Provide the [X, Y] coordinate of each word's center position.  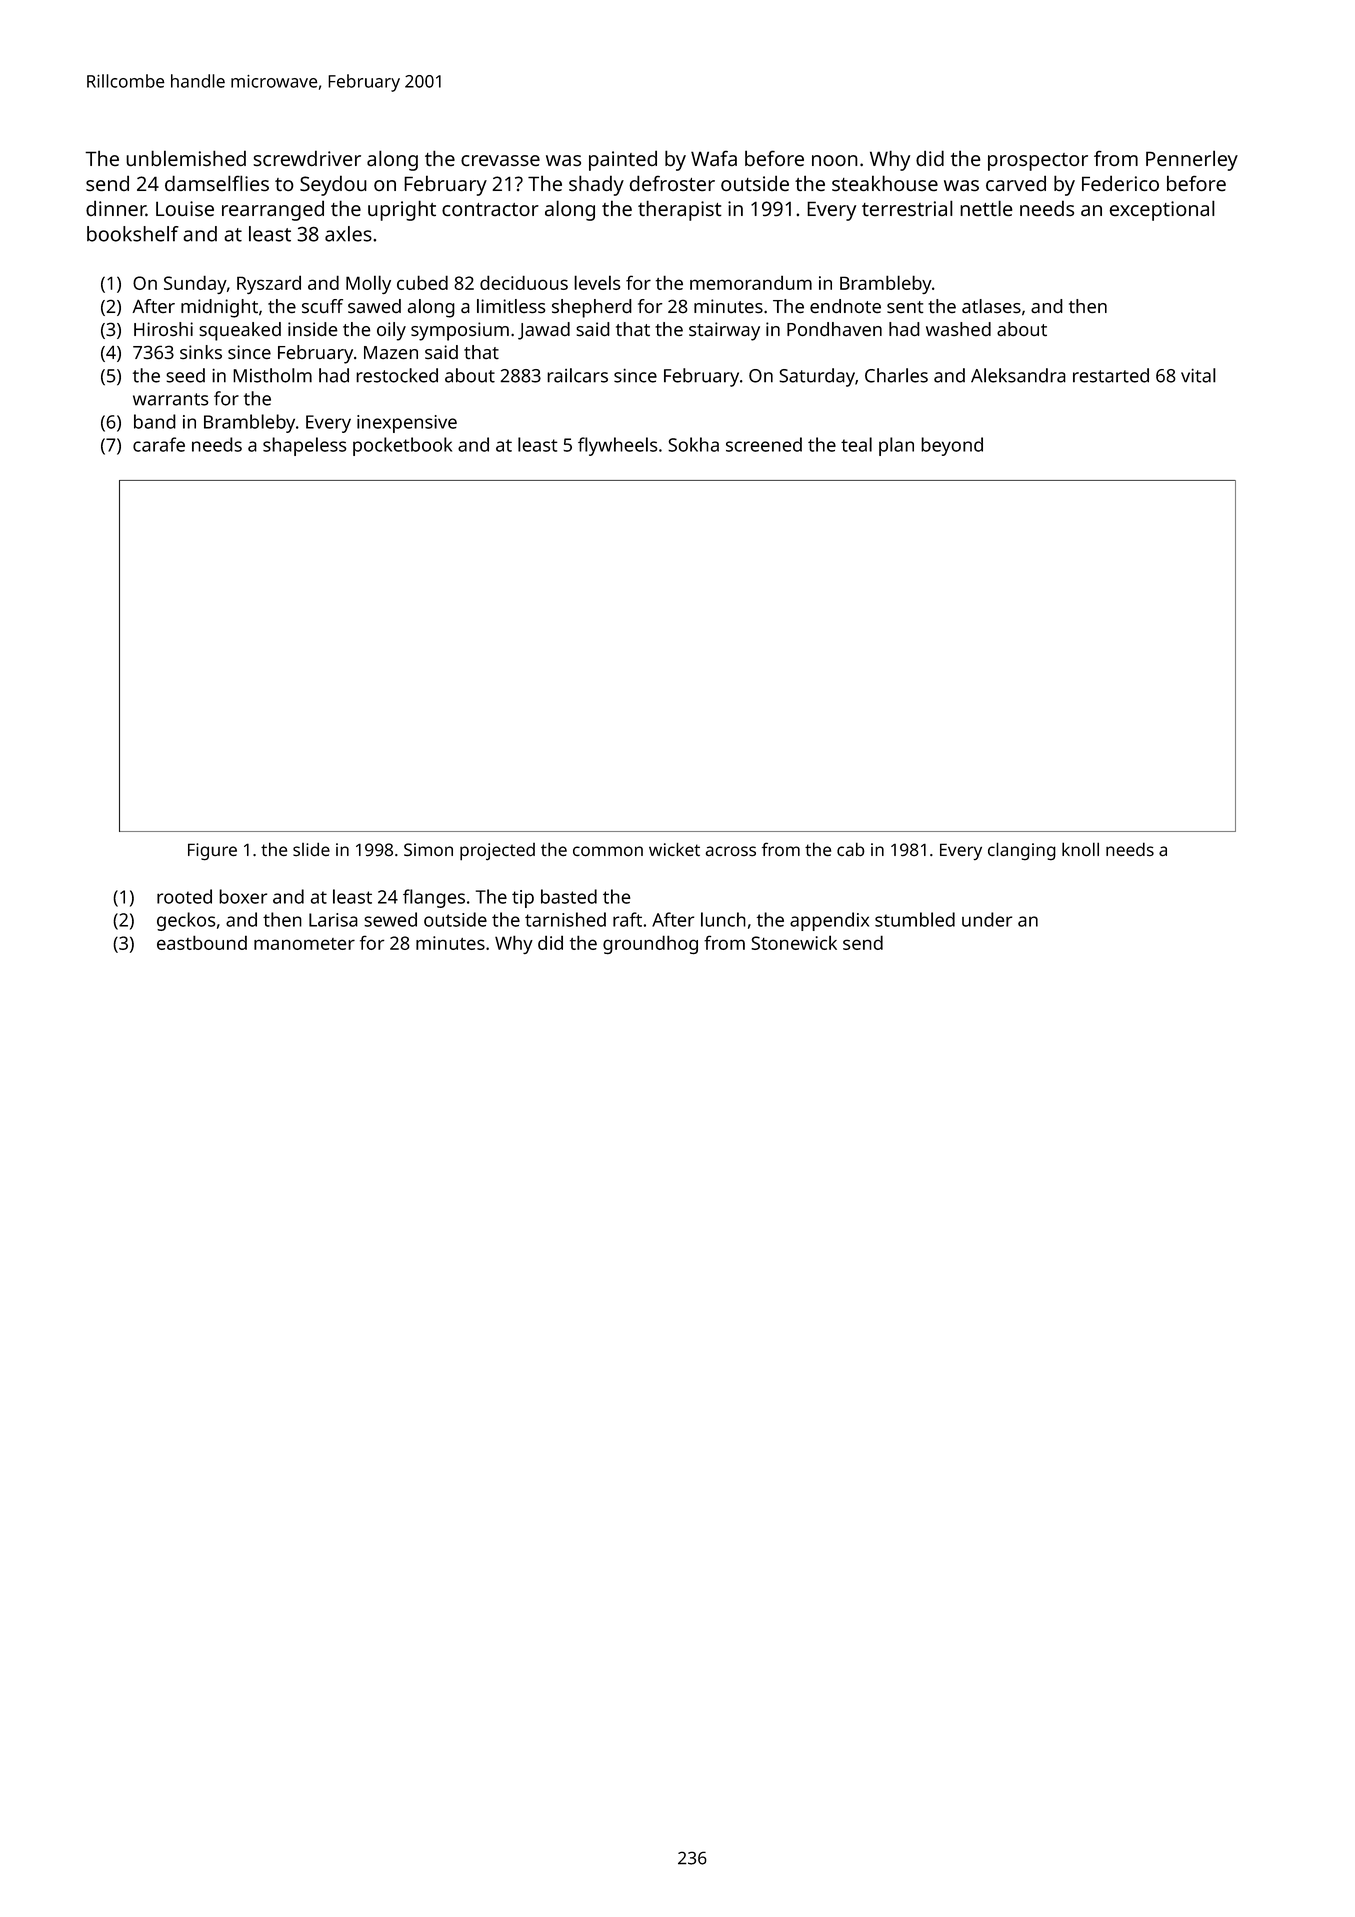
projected [497, 852]
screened [764, 444]
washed [958, 329]
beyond [952, 446]
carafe [159, 444]
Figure [212, 852]
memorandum [751, 282]
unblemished [186, 158]
